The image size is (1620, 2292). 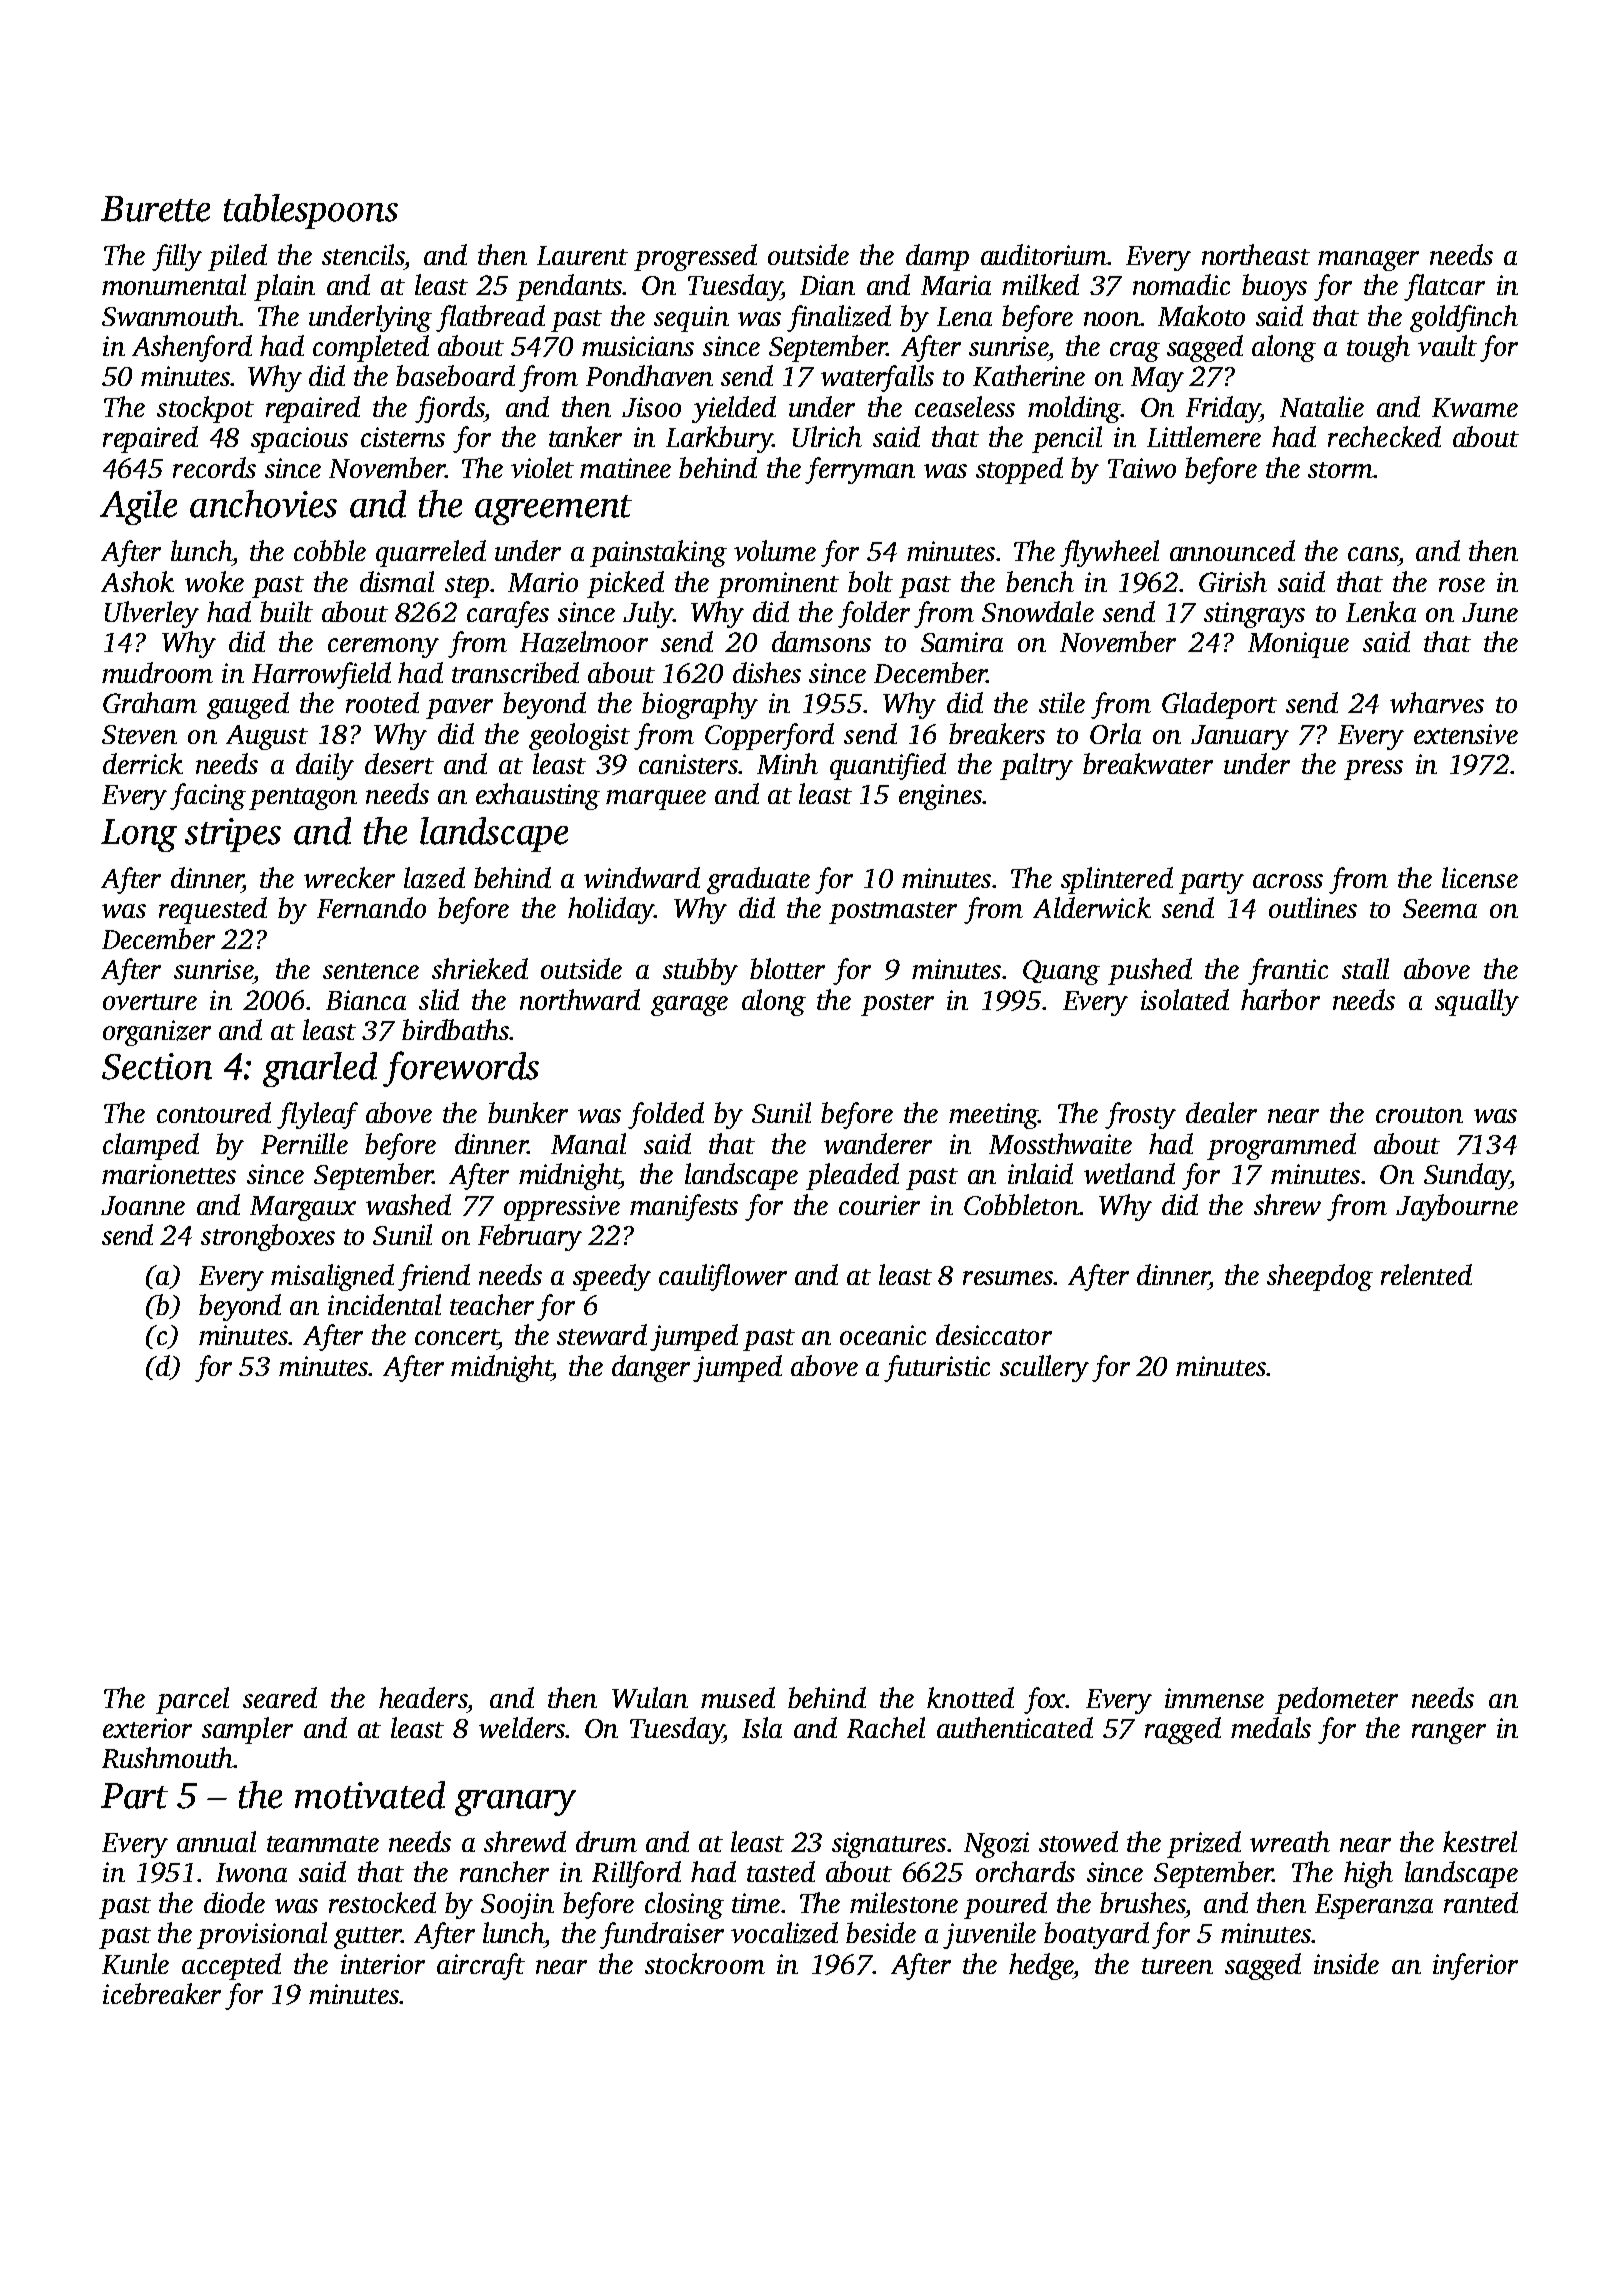 What do you see at coordinates (162, 1993) in the page?
I see `icebreaker` at bounding box center [162, 1993].
